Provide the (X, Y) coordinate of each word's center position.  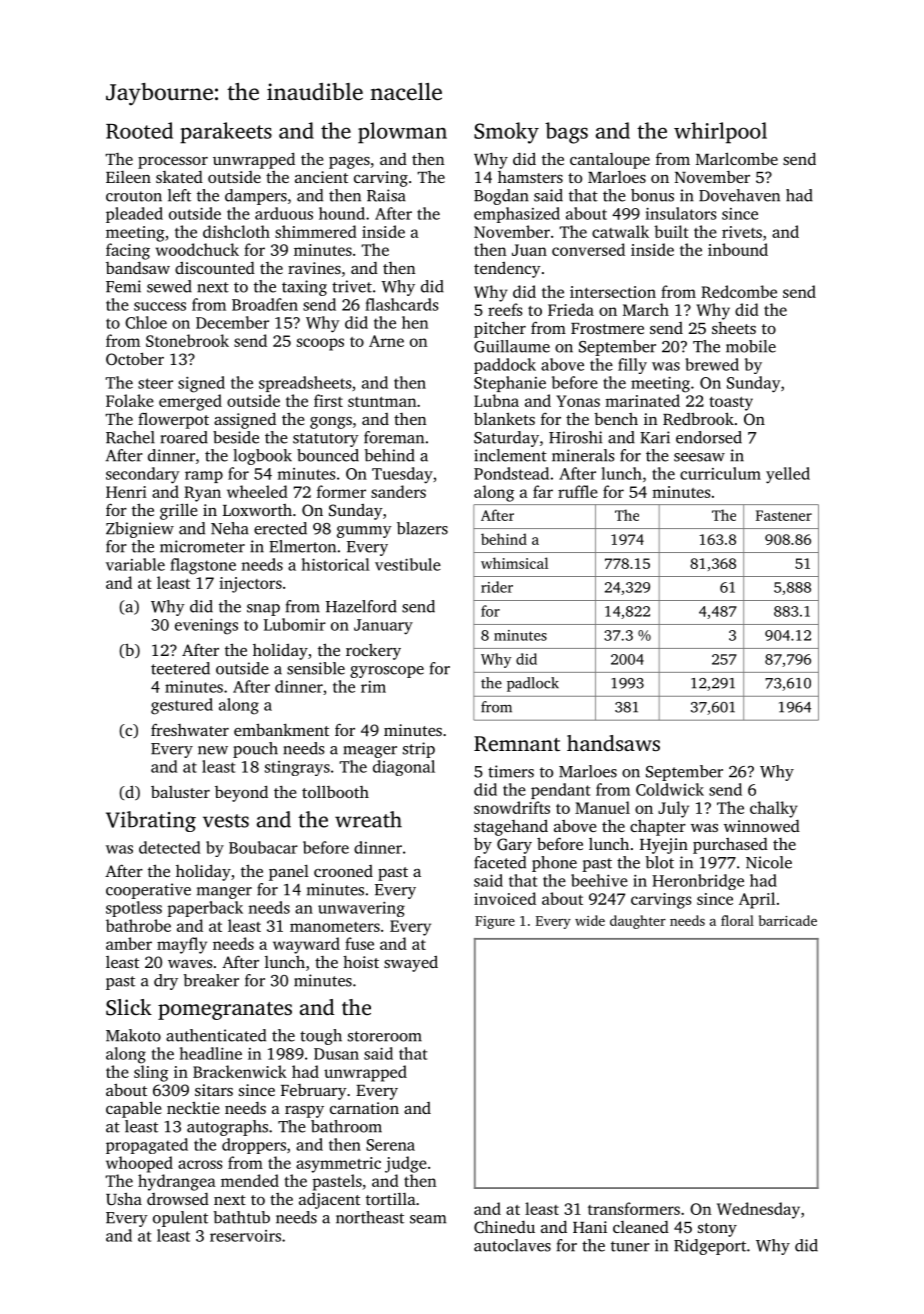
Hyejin (664, 846)
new (213, 750)
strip (419, 750)
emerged (190, 402)
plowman (402, 133)
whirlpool (720, 133)
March (646, 309)
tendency (507, 269)
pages (349, 163)
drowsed (178, 1199)
